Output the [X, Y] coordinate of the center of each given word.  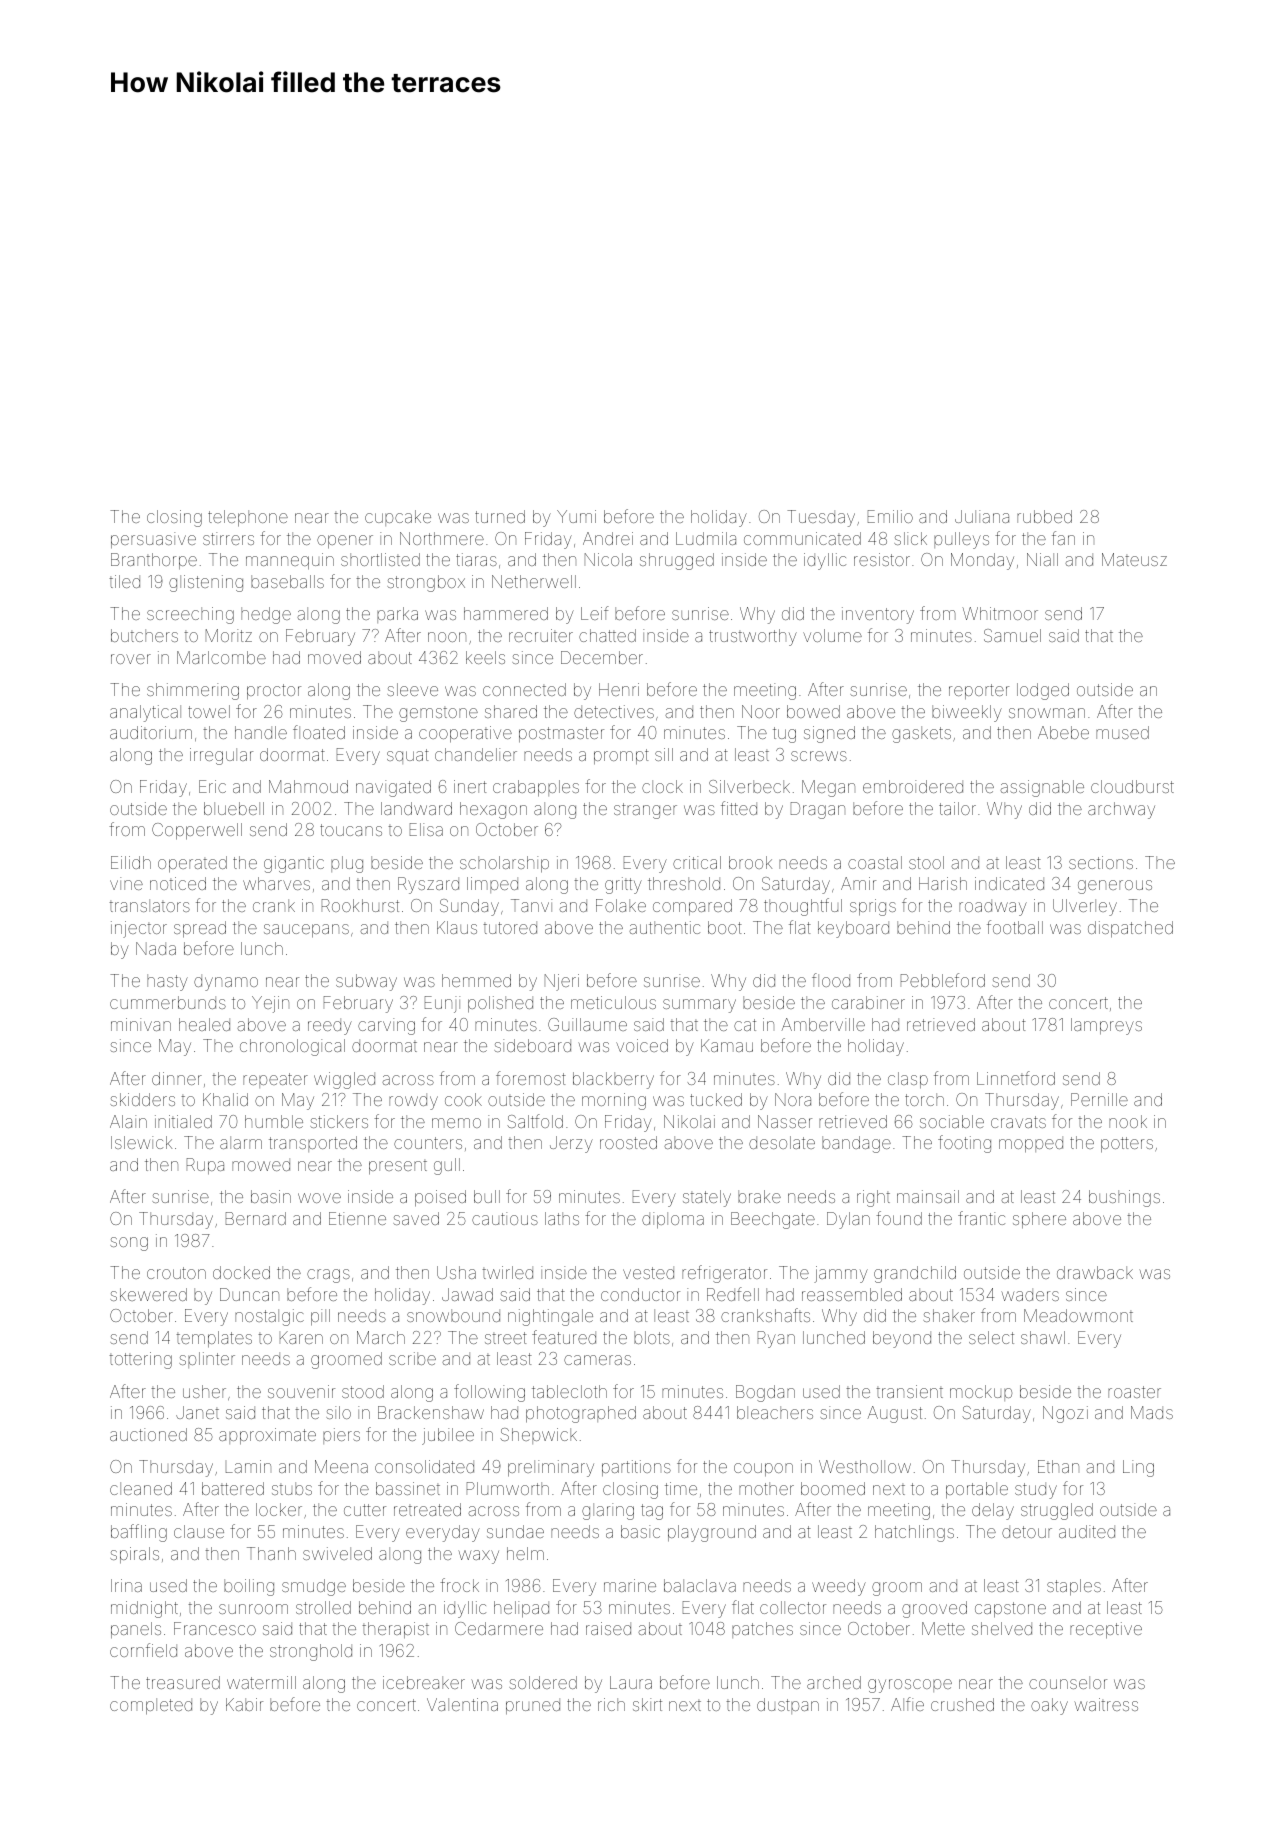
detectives [614, 711]
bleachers [775, 1412]
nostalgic [269, 1317]
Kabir [244, 1704]
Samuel [1012, 635]
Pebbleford [943, 980]
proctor [274, 692]
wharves [276, 883]
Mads [1152, 1412]
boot [725, 927]
